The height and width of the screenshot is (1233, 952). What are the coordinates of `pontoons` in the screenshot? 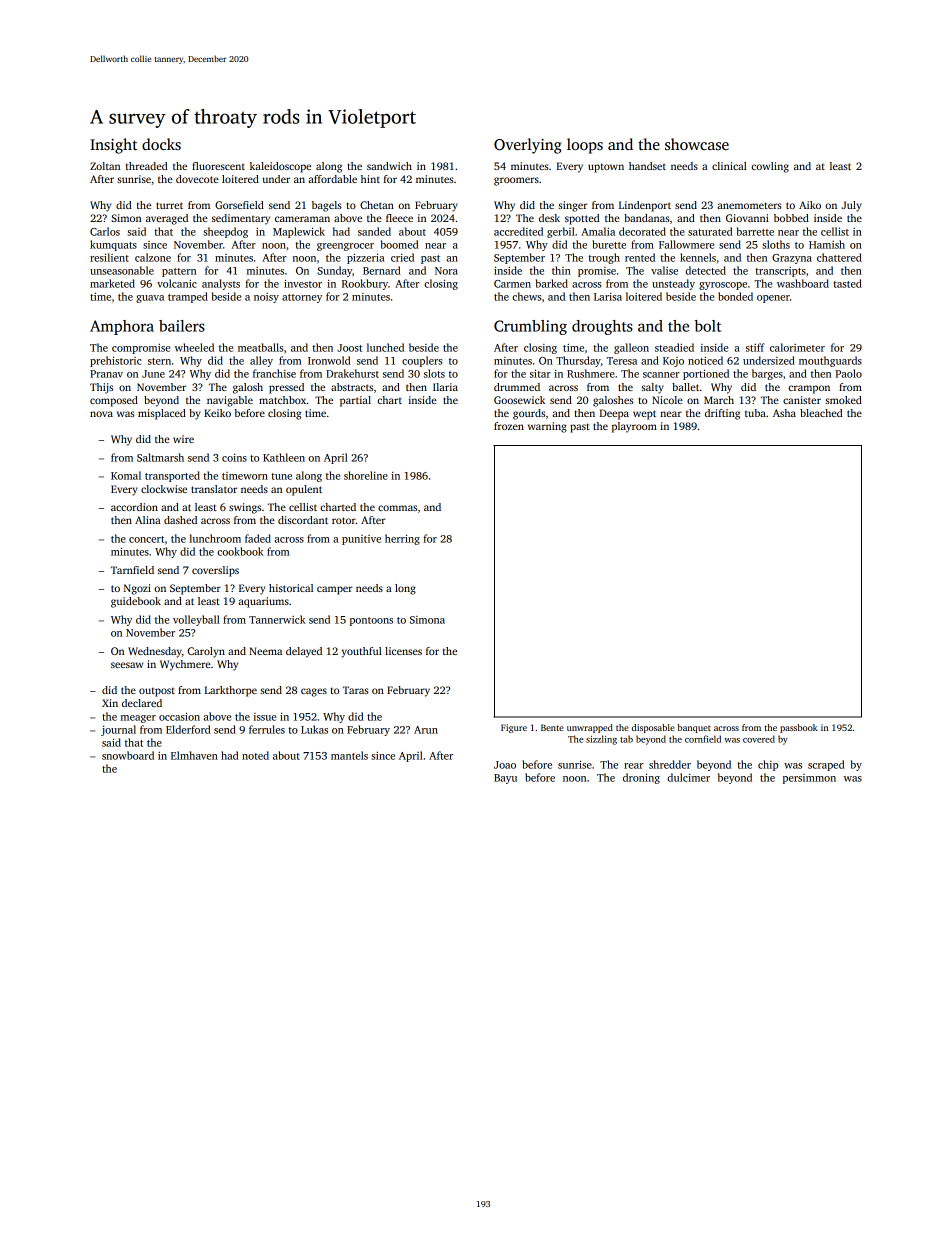 It's located at (371, 621).
